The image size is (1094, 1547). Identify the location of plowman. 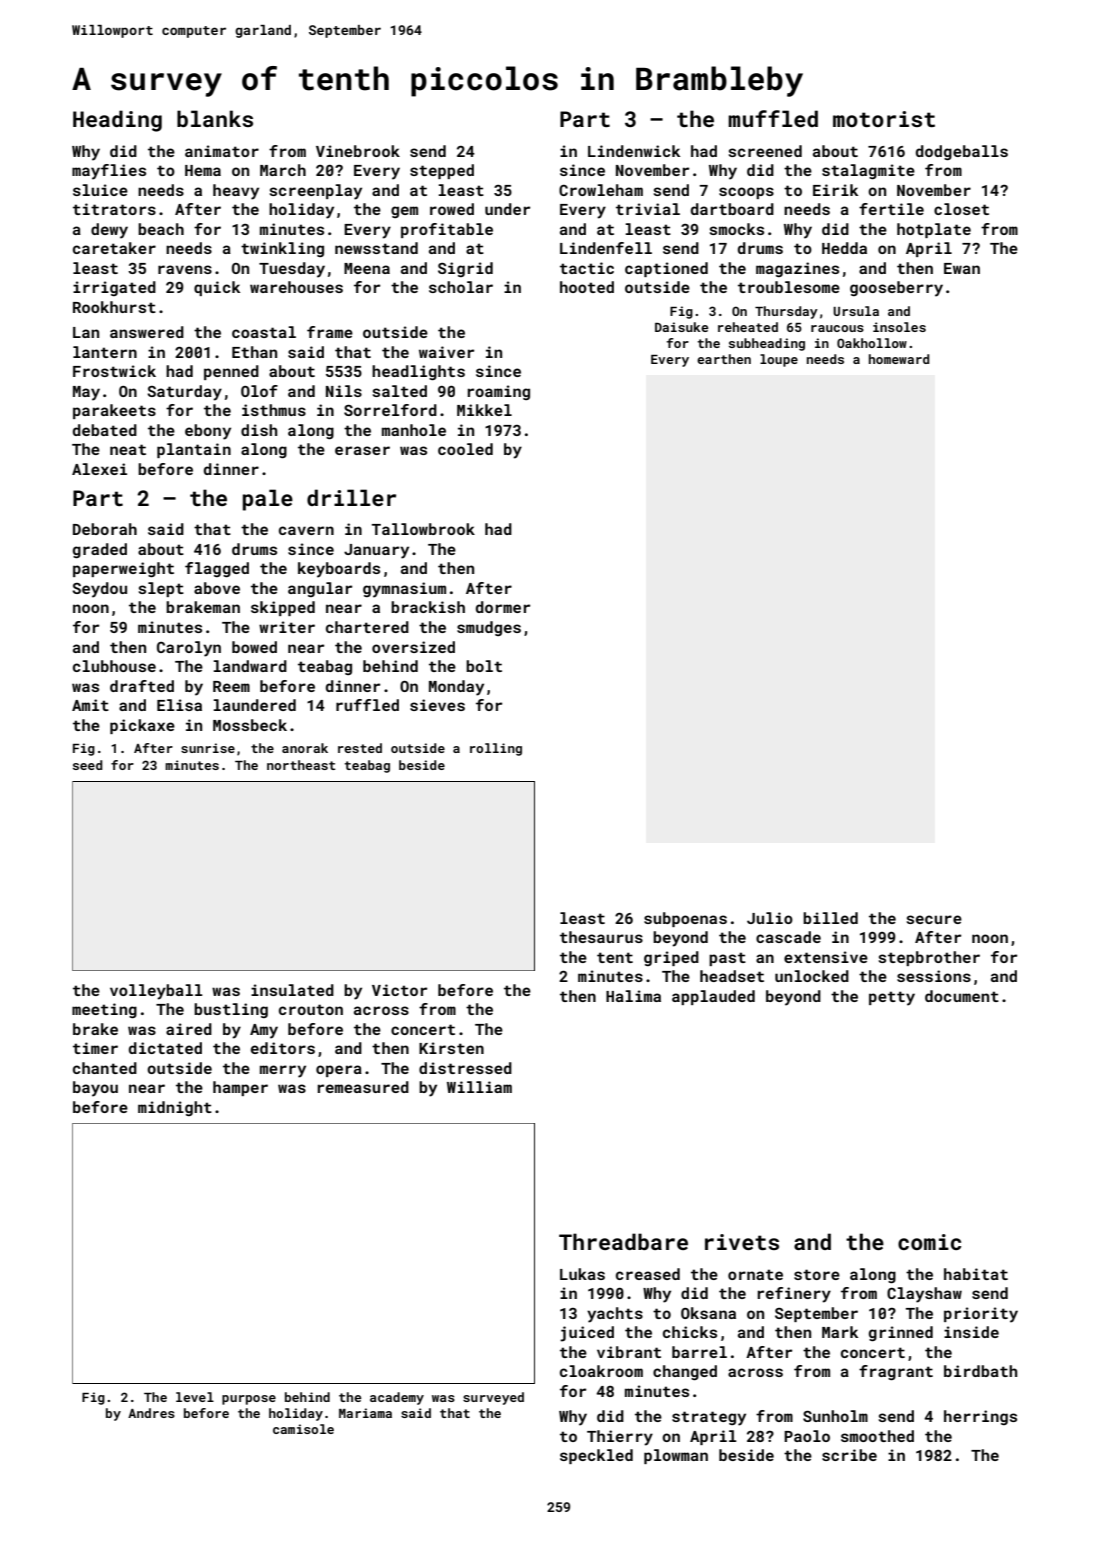
(676, 1456).
